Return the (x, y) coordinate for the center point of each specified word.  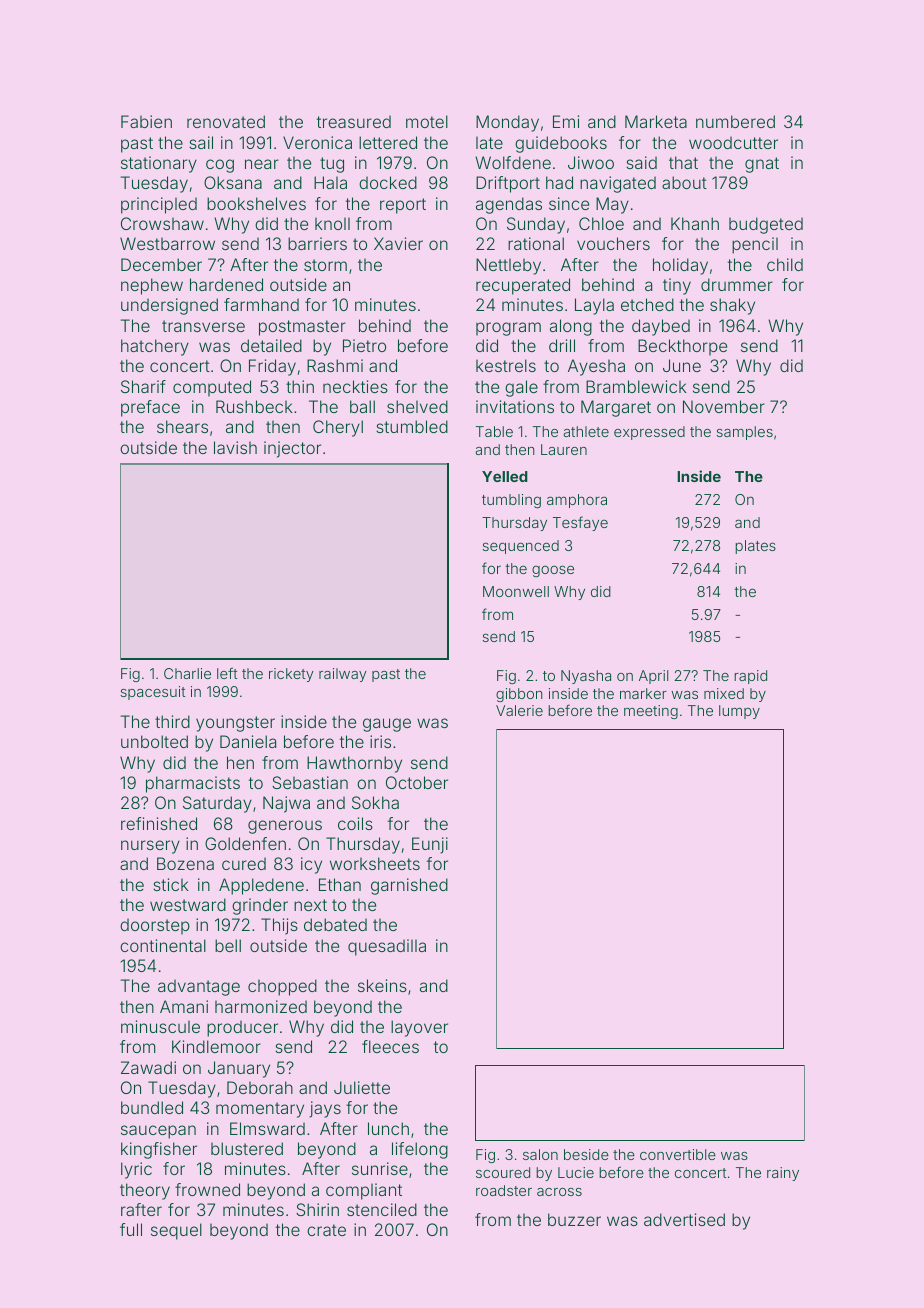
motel (427, 121)
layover (419, 1028)
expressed (649, 433)
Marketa (656, 121)
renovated (226, 121)
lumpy (739, 712)
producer (242, 1028)
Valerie (519, 710)
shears (182, 426)
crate (326, 1230)
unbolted (154, 741)
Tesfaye (580, 523)
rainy (783, 1174)
